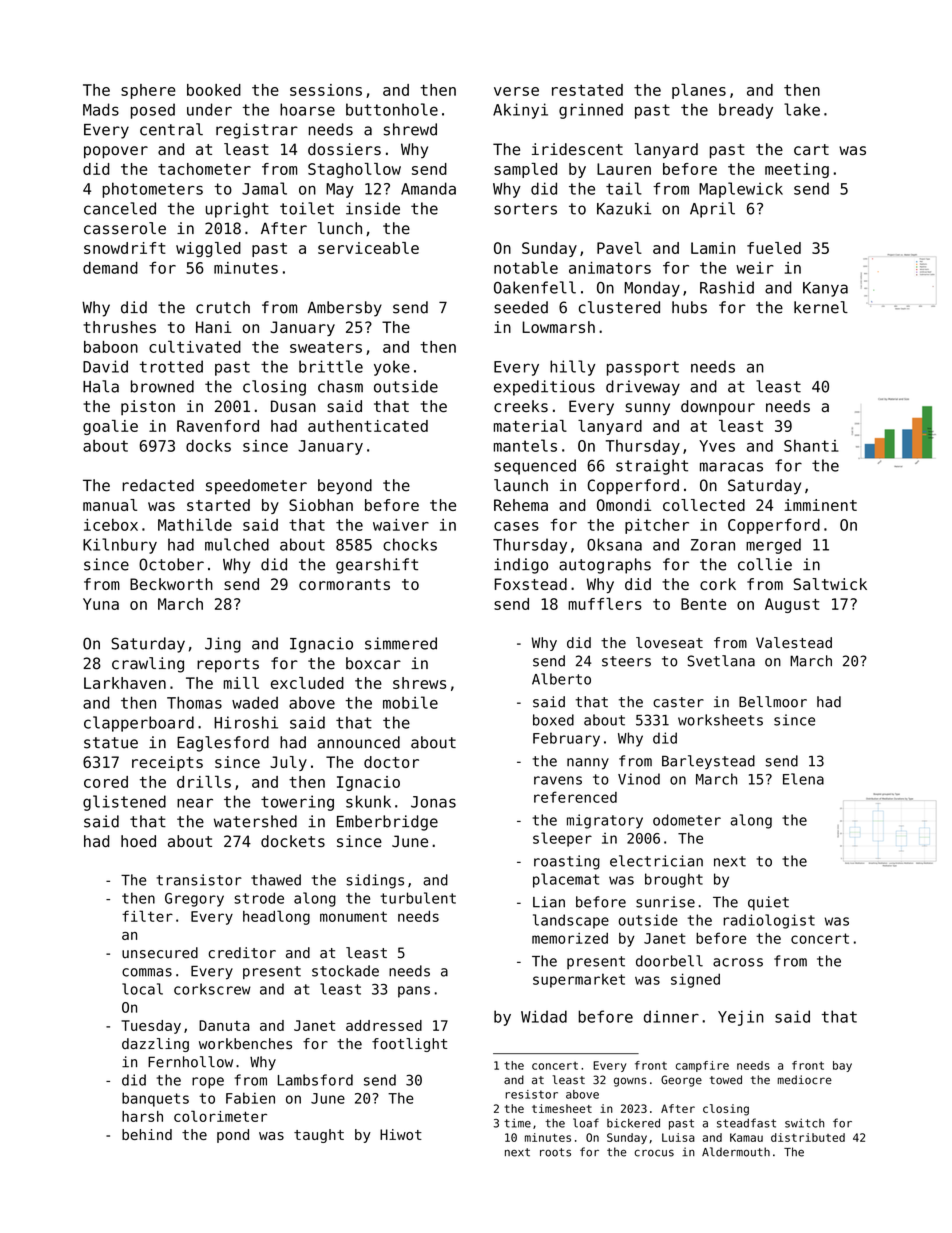 This screenshot has height=1233, width=952. I want to click on electrician, so click(656, 861).
